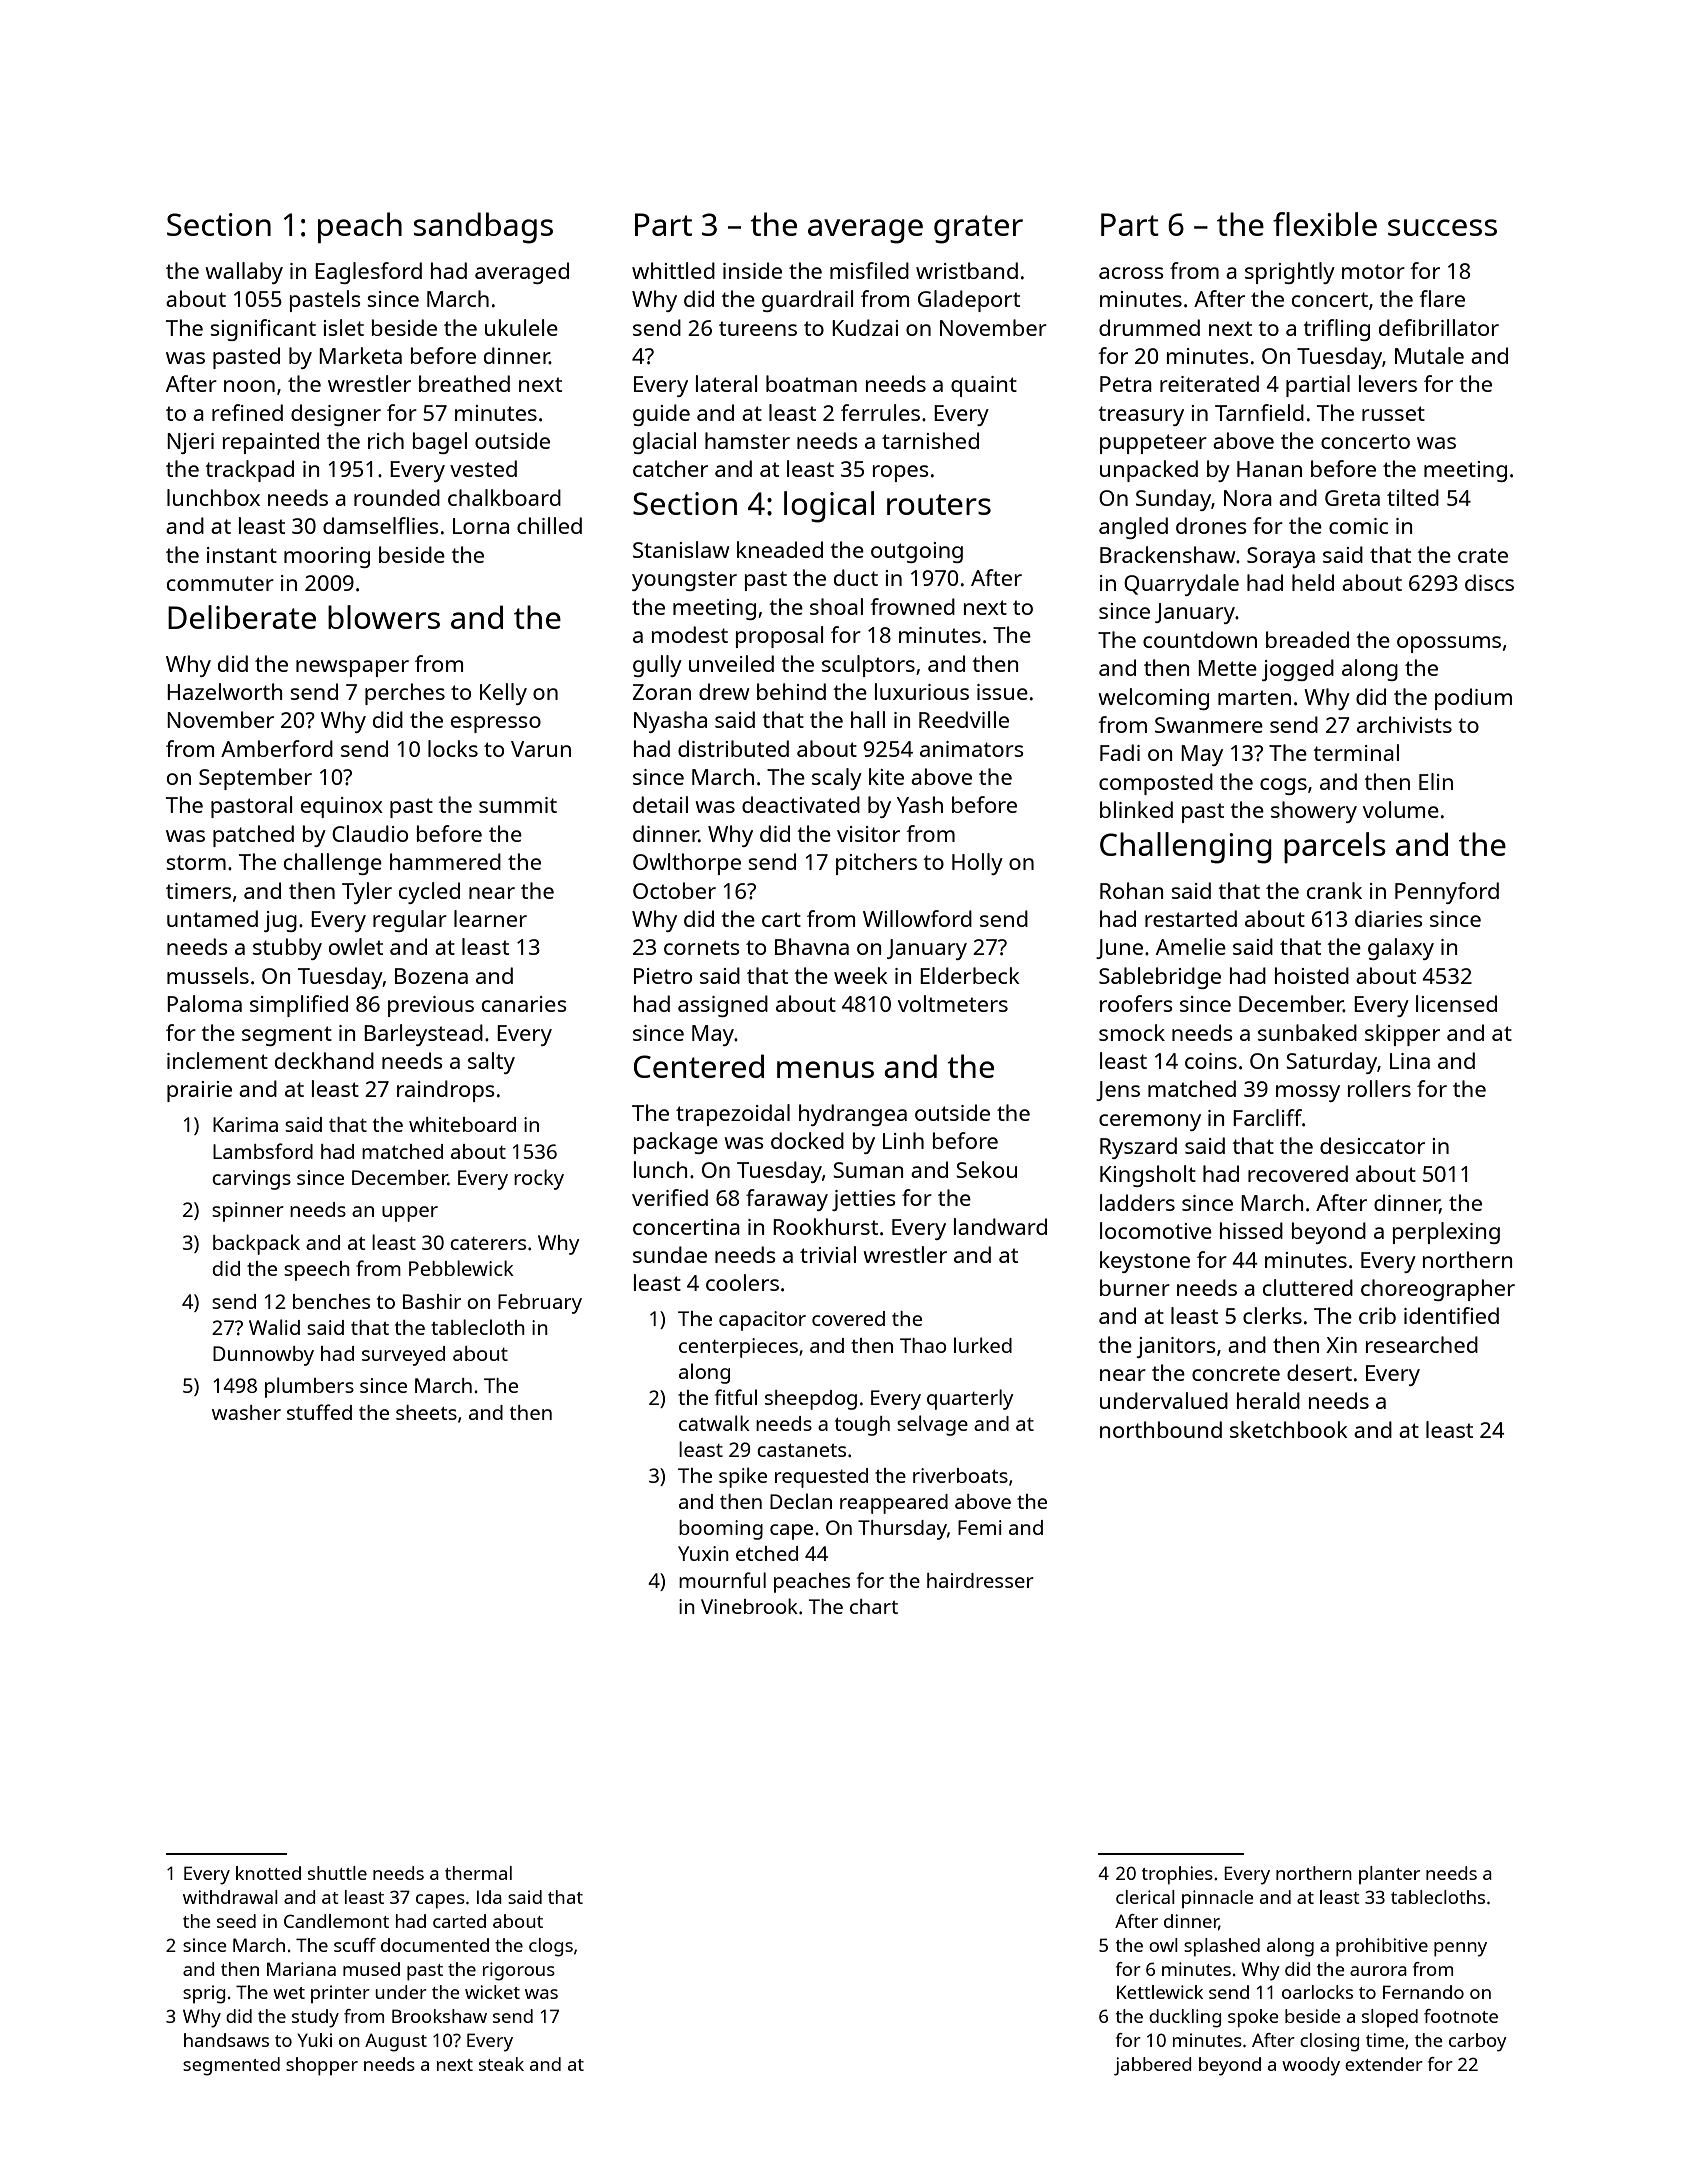 This screenshot has width=1683, height=2178. What do you see at coordinates (483, 228) in the screenshot?
I see `sandbags` at bounding box center [483, 228].
